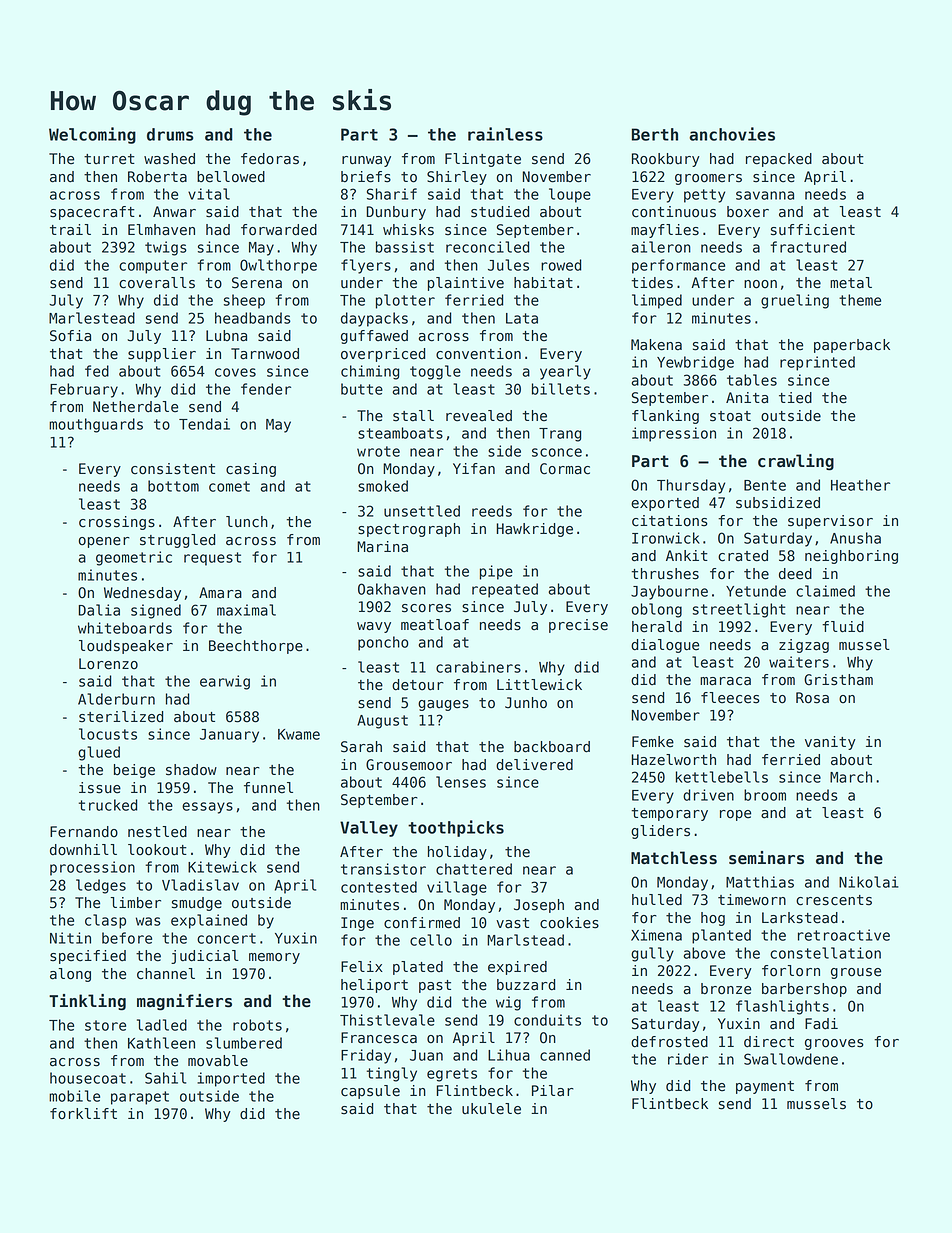  I want to click on runway, so click(366, 161).
